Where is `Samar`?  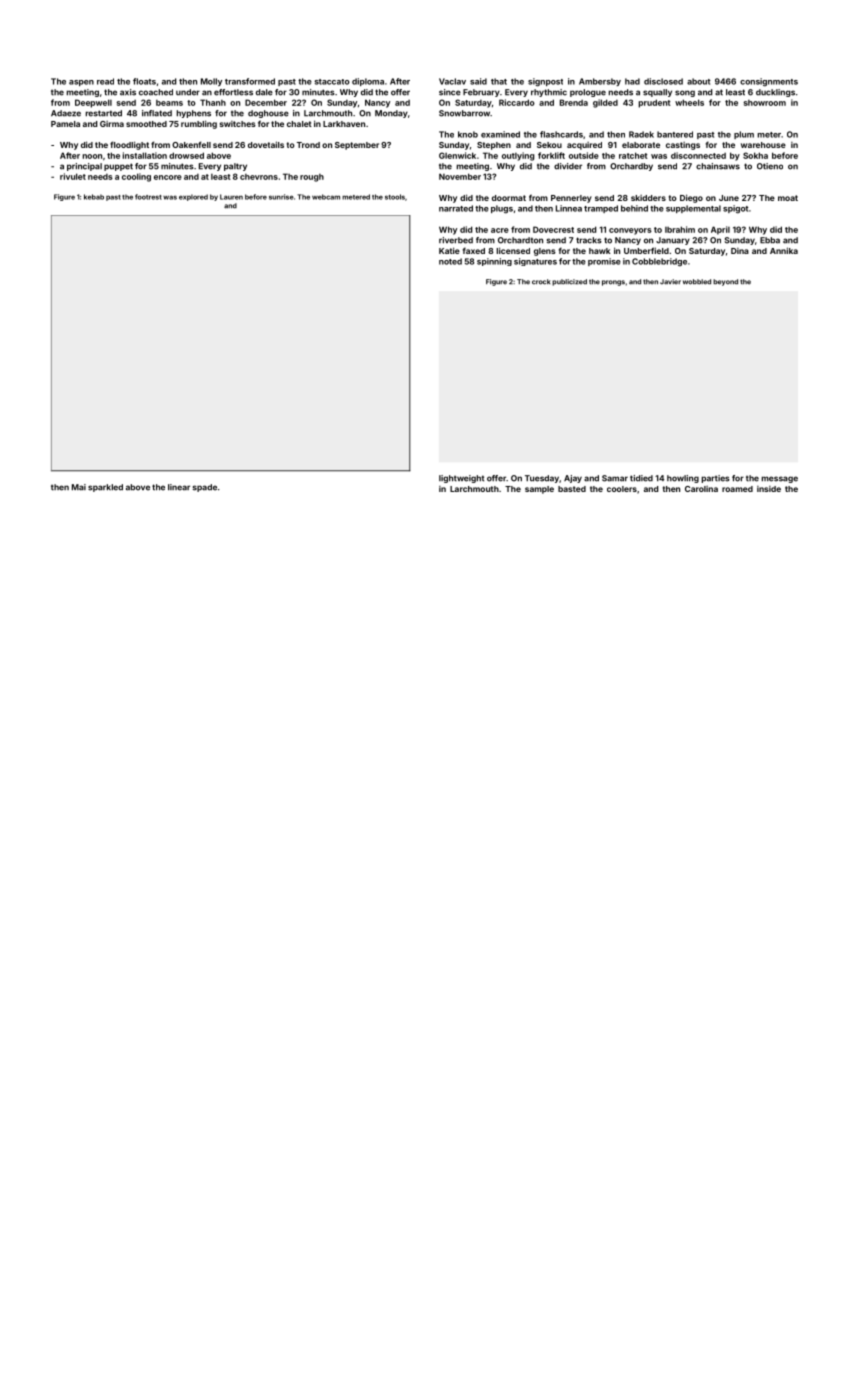 Samar is located at coordinates (615, 478).
